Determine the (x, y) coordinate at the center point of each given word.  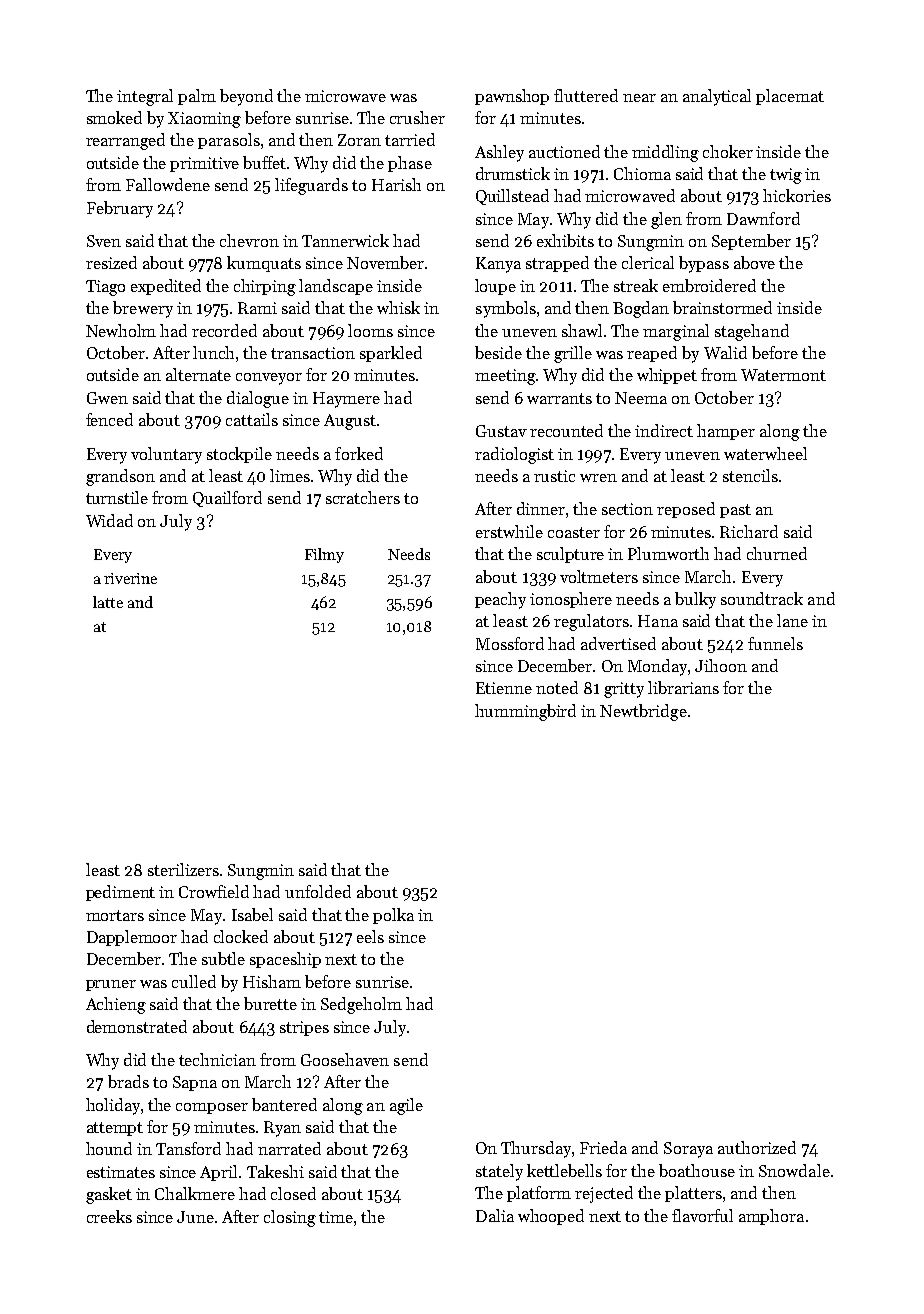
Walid (725, 352)
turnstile (117, 497)
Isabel (252, 914)
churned (777, 553)
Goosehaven (345, 1059)
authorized (757, 1147)
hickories (797, 195)
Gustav (501, 431)
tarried (410, 139)
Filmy (324, 555)
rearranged (125, 141)
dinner (541, 508)
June (195, 1217)
